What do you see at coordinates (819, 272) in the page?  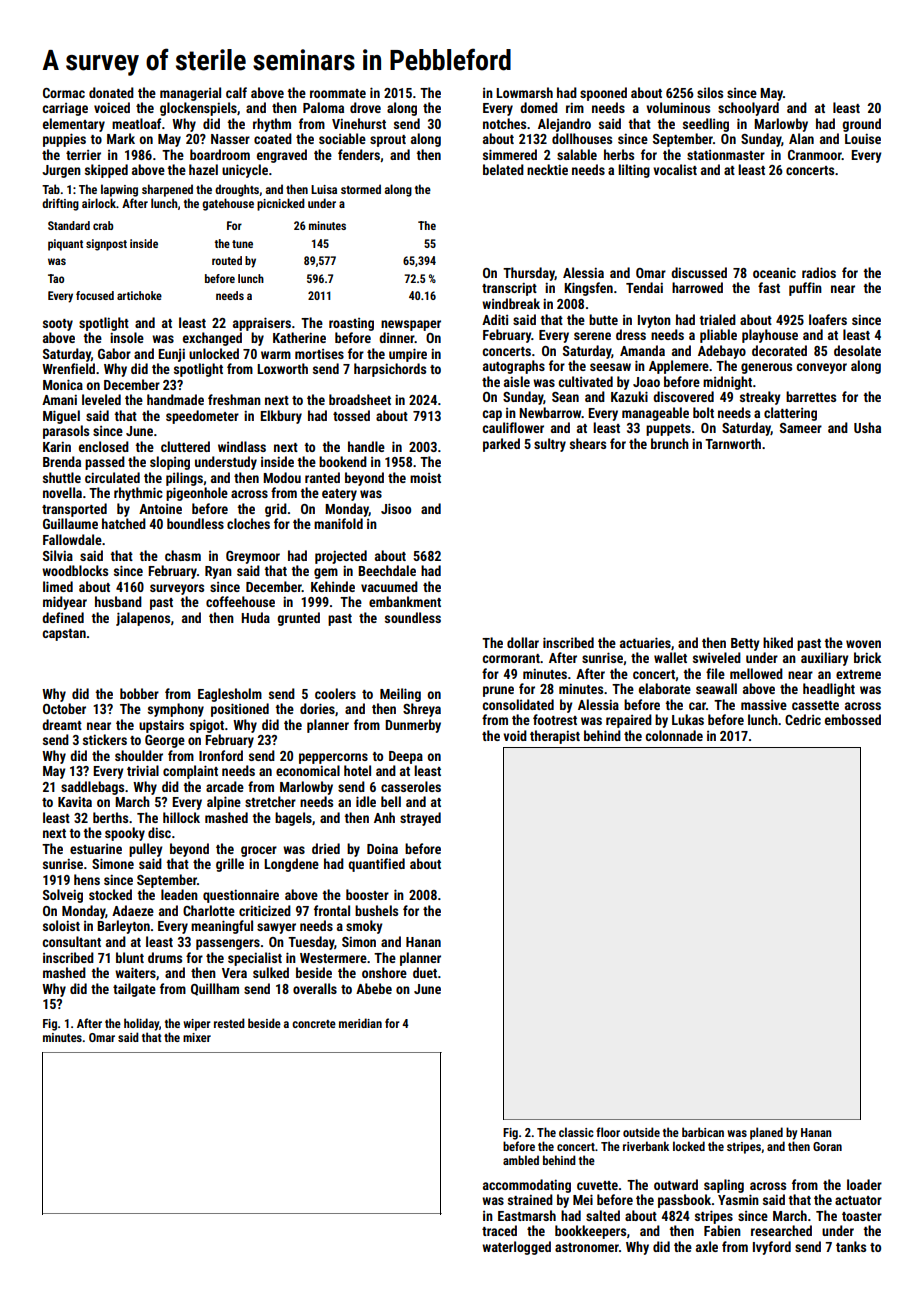 I see `radios` at bounding box center [819, 272].
